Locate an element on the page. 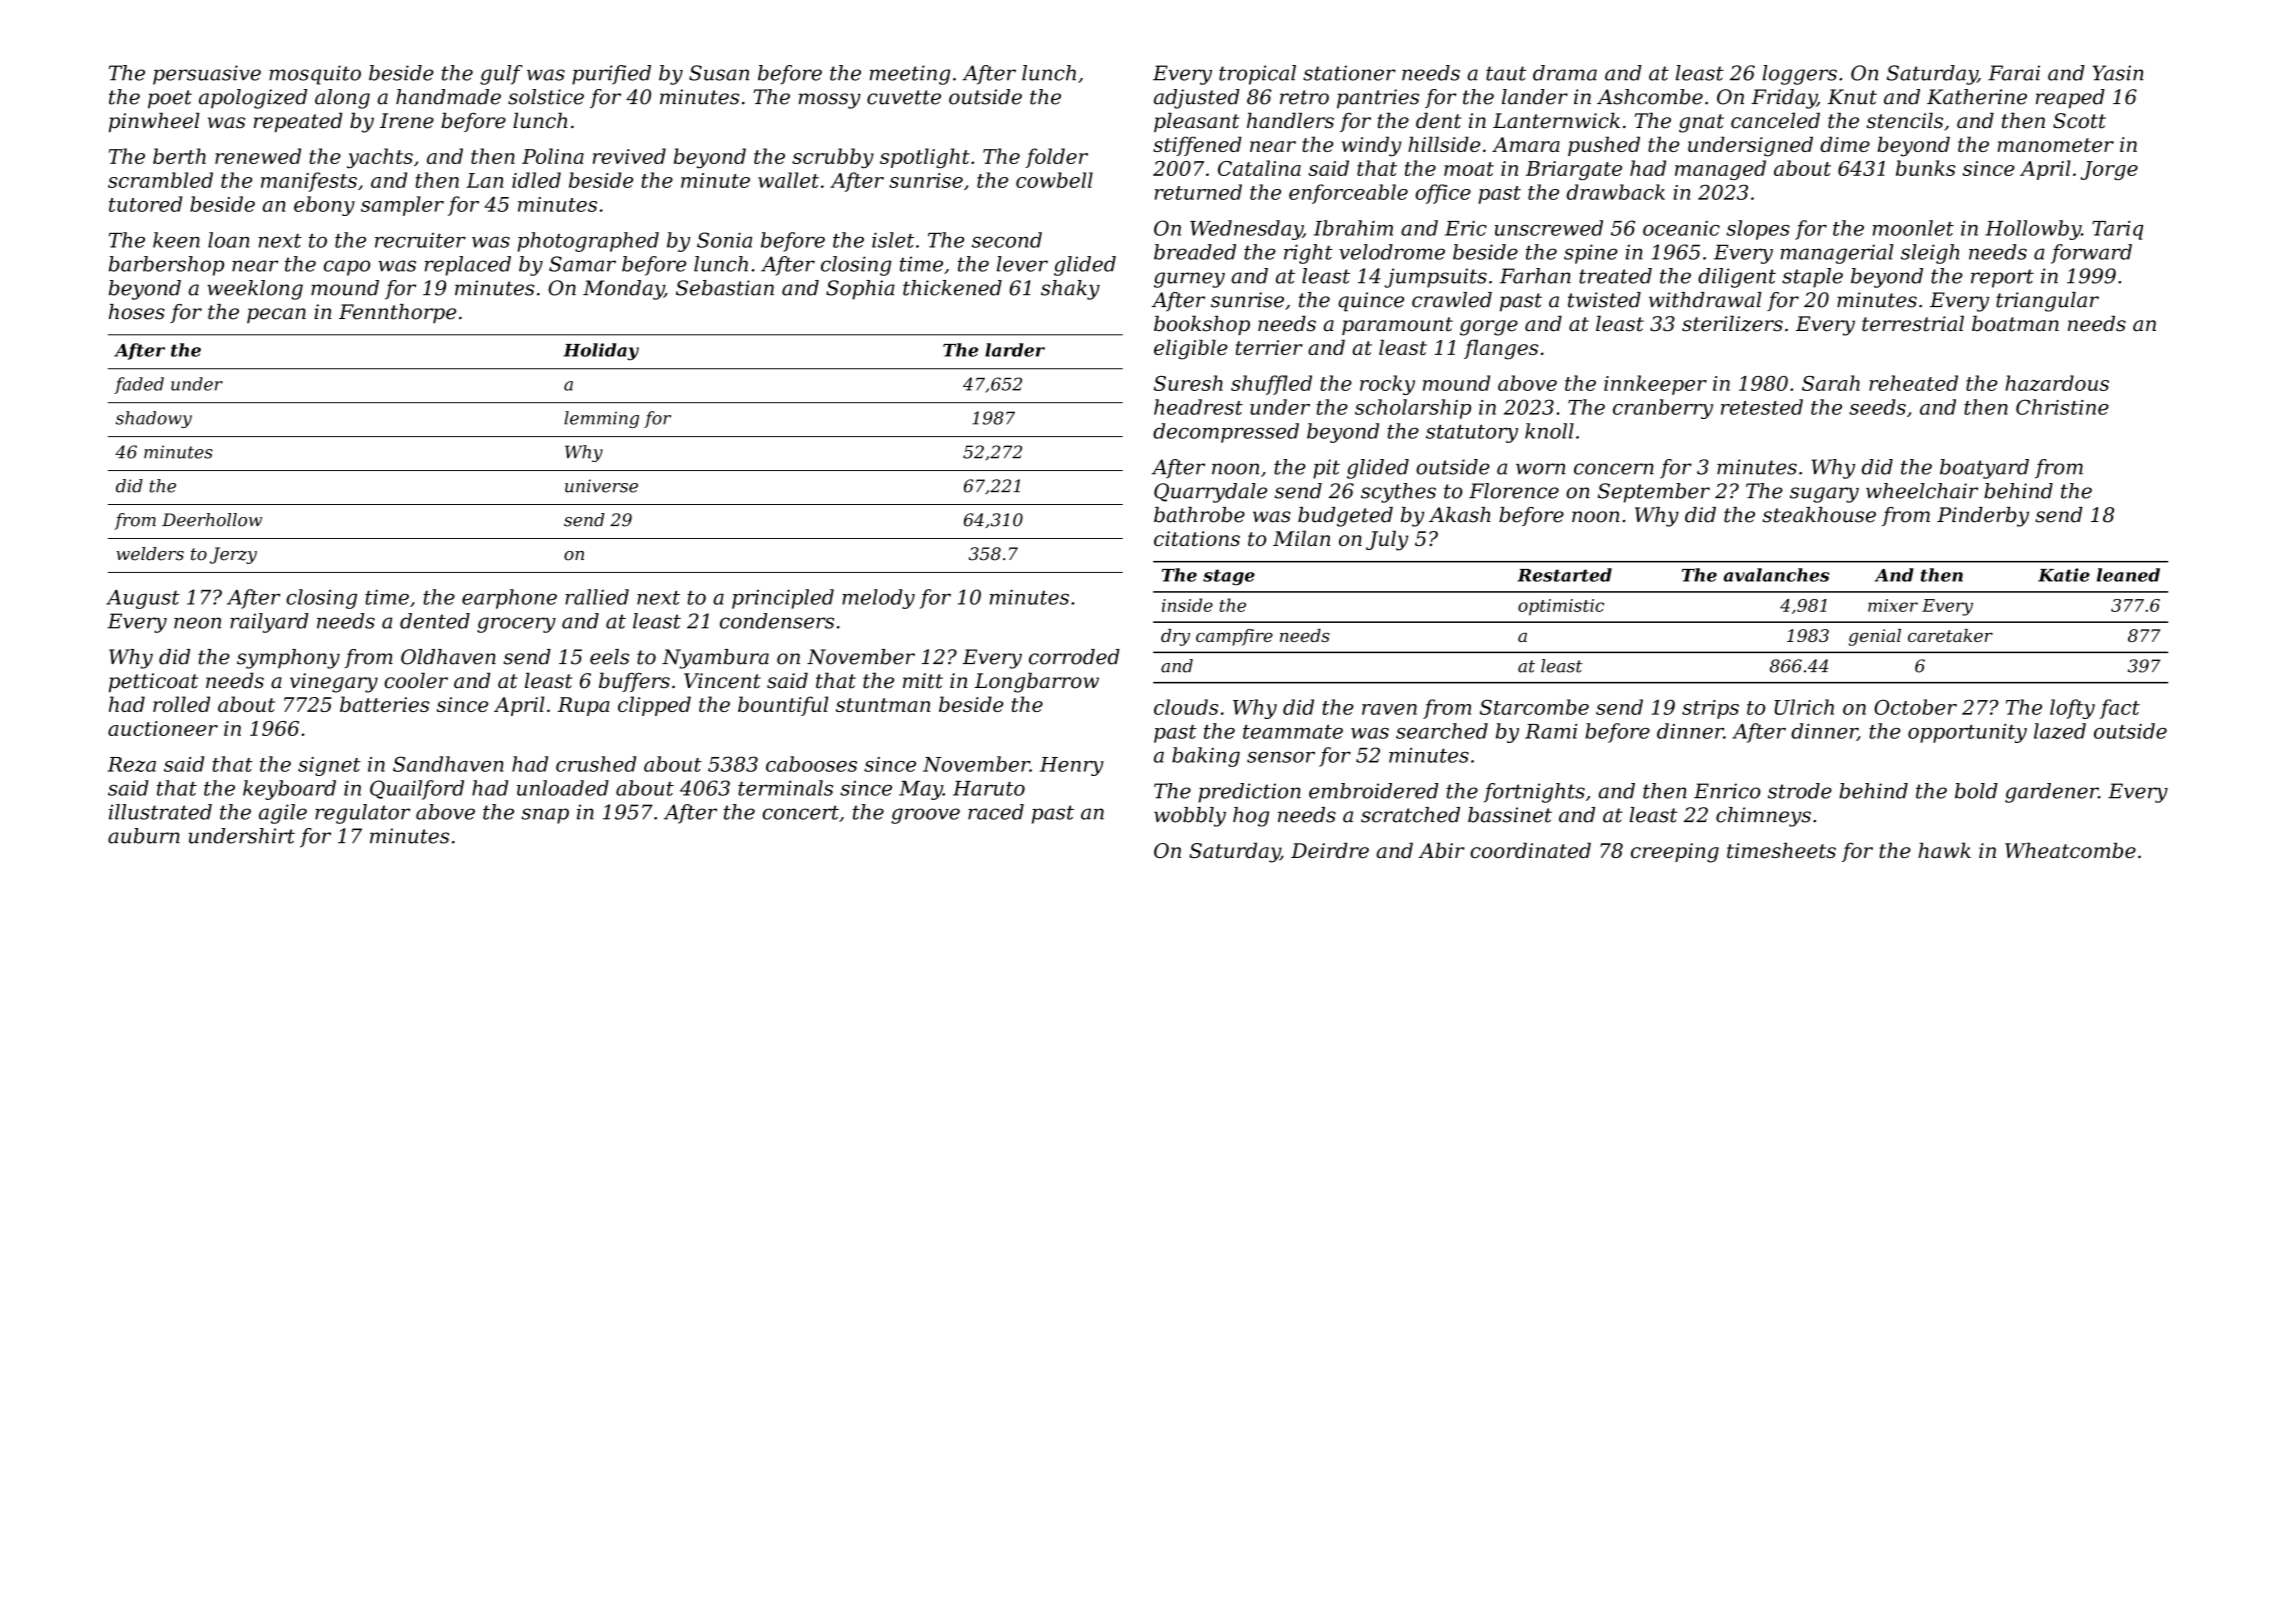 Image resolution: width=2276 pixels, height=1609 pixels. persuasive is located at coordinates (207, 75).
